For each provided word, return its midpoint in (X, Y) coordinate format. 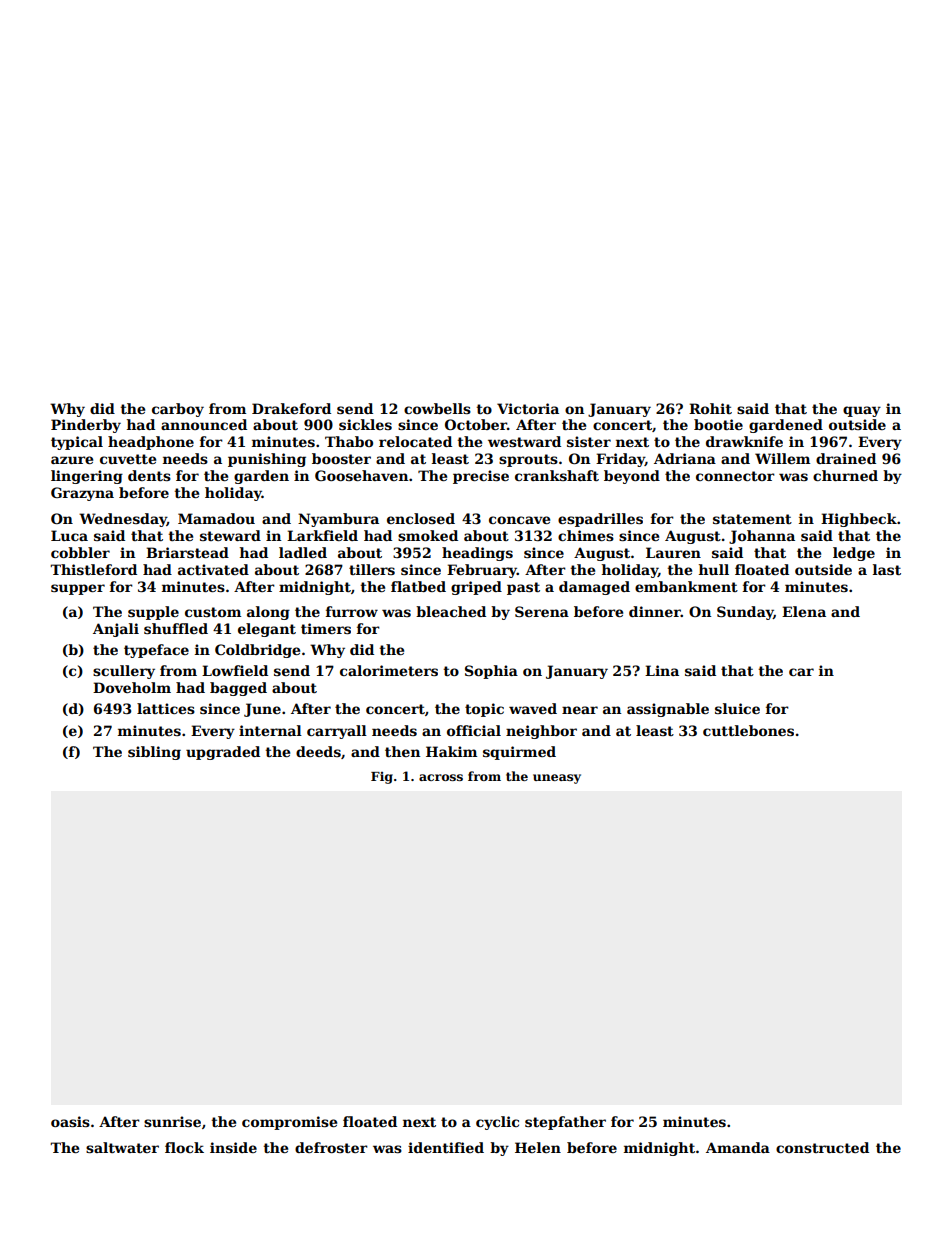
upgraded (223, 753)
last (887, 569)
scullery (124, 672)
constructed (822, 1147)
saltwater (122, 1147)
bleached (451, 611)
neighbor (541, 732)
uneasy (557, 779)
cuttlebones (748, 730)
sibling (154, 753)
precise (481, 477)
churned (845, 475)
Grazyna (82, 494)
